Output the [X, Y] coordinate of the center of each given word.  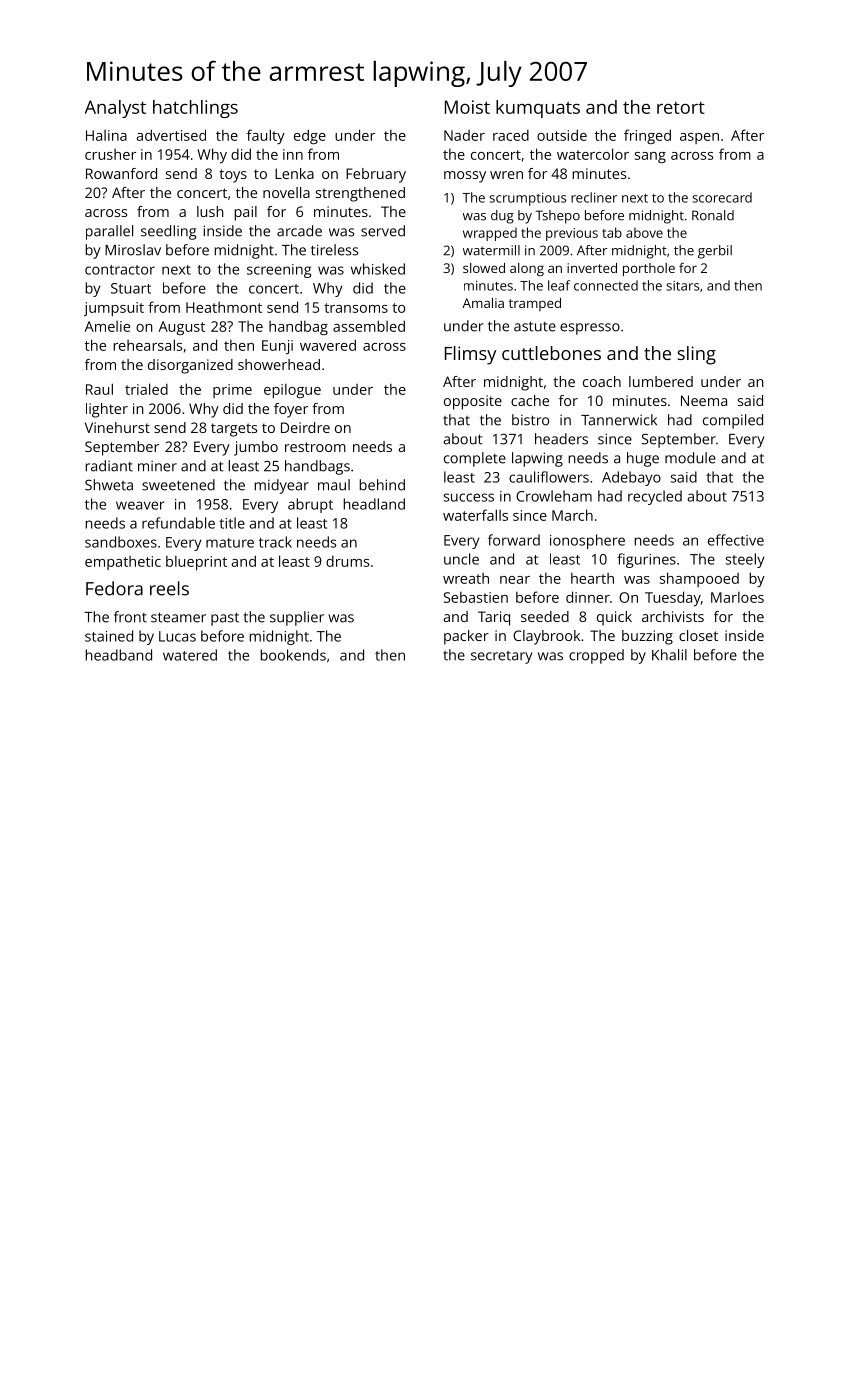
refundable [178, 523]
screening [279, 271]
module [690, 458]
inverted [592, 268]
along [527, 269]
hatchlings [195, 109]
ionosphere [587, 541]
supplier [297, 618]
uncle [461, 559]
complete [475, 459]
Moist [467, 107]
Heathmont [224, 307]
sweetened [178, 485]
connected [606, 285]
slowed [484, 268]
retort [681, 108]
